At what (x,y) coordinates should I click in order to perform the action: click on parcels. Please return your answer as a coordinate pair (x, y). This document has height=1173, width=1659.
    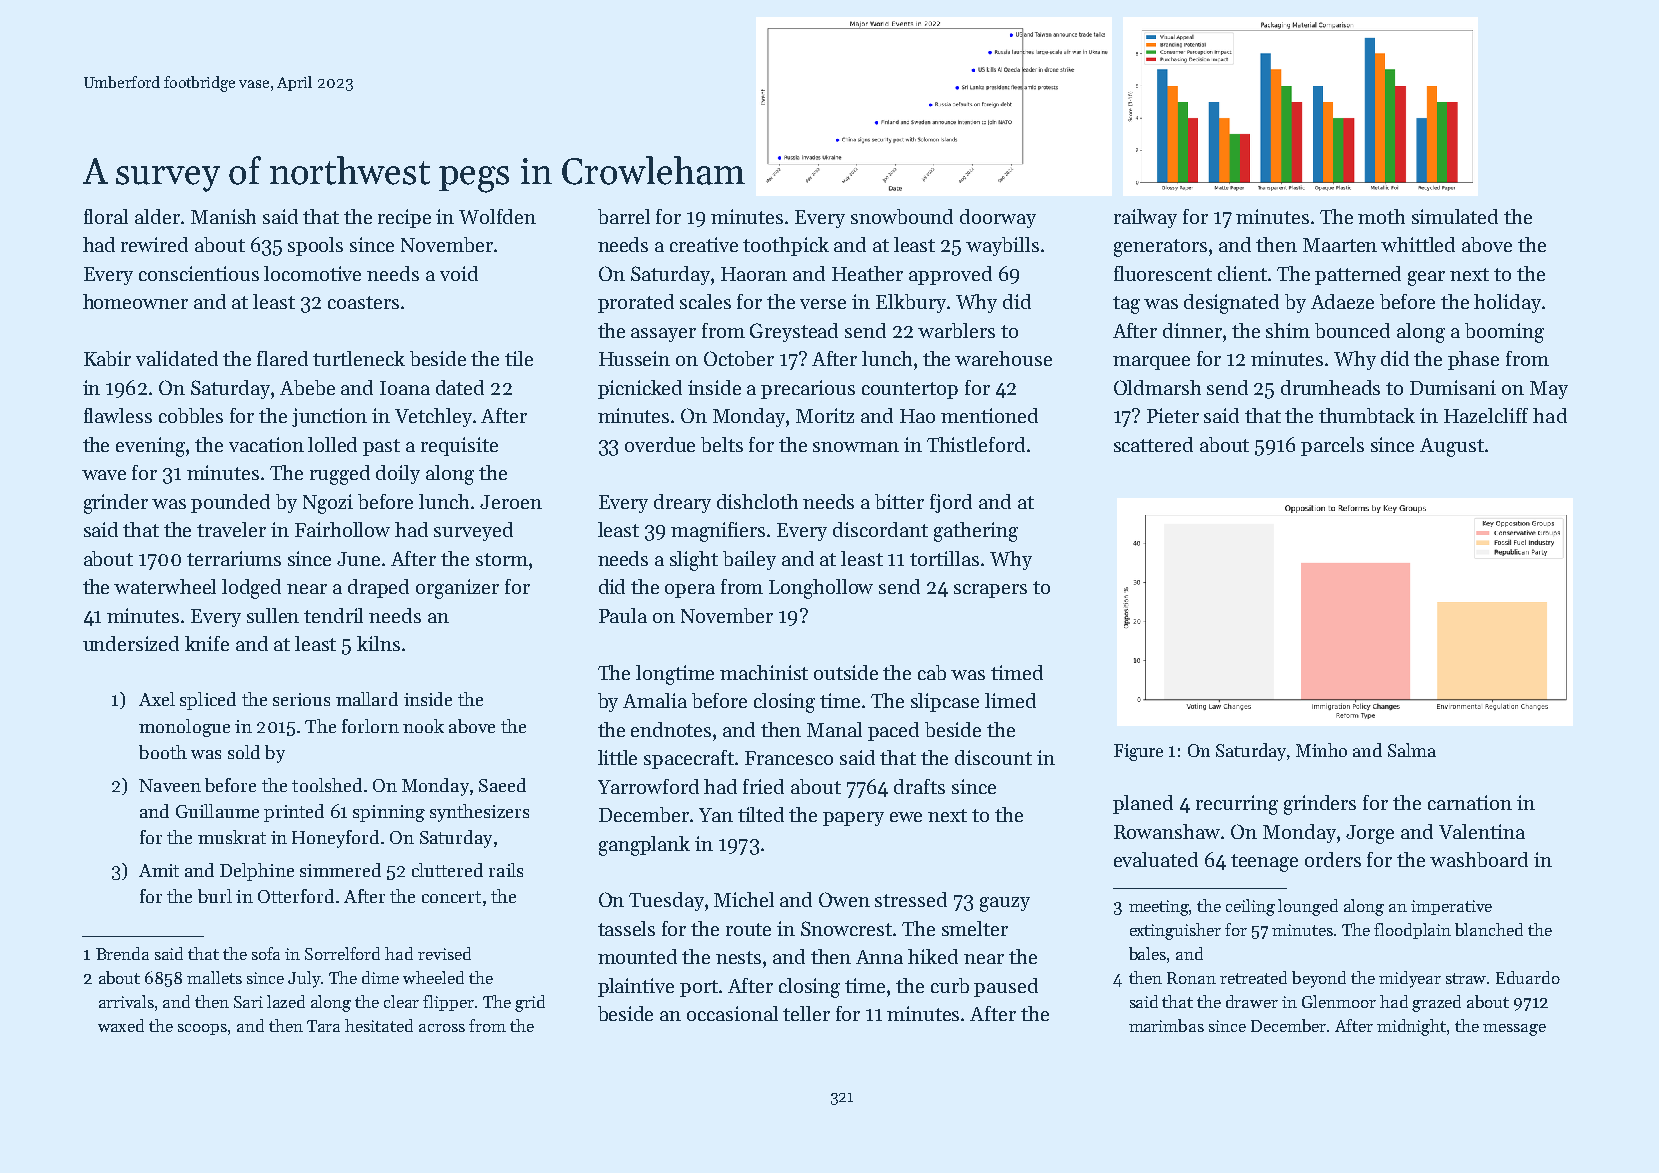
    Looking at the image, I should click on (1332, 446).
